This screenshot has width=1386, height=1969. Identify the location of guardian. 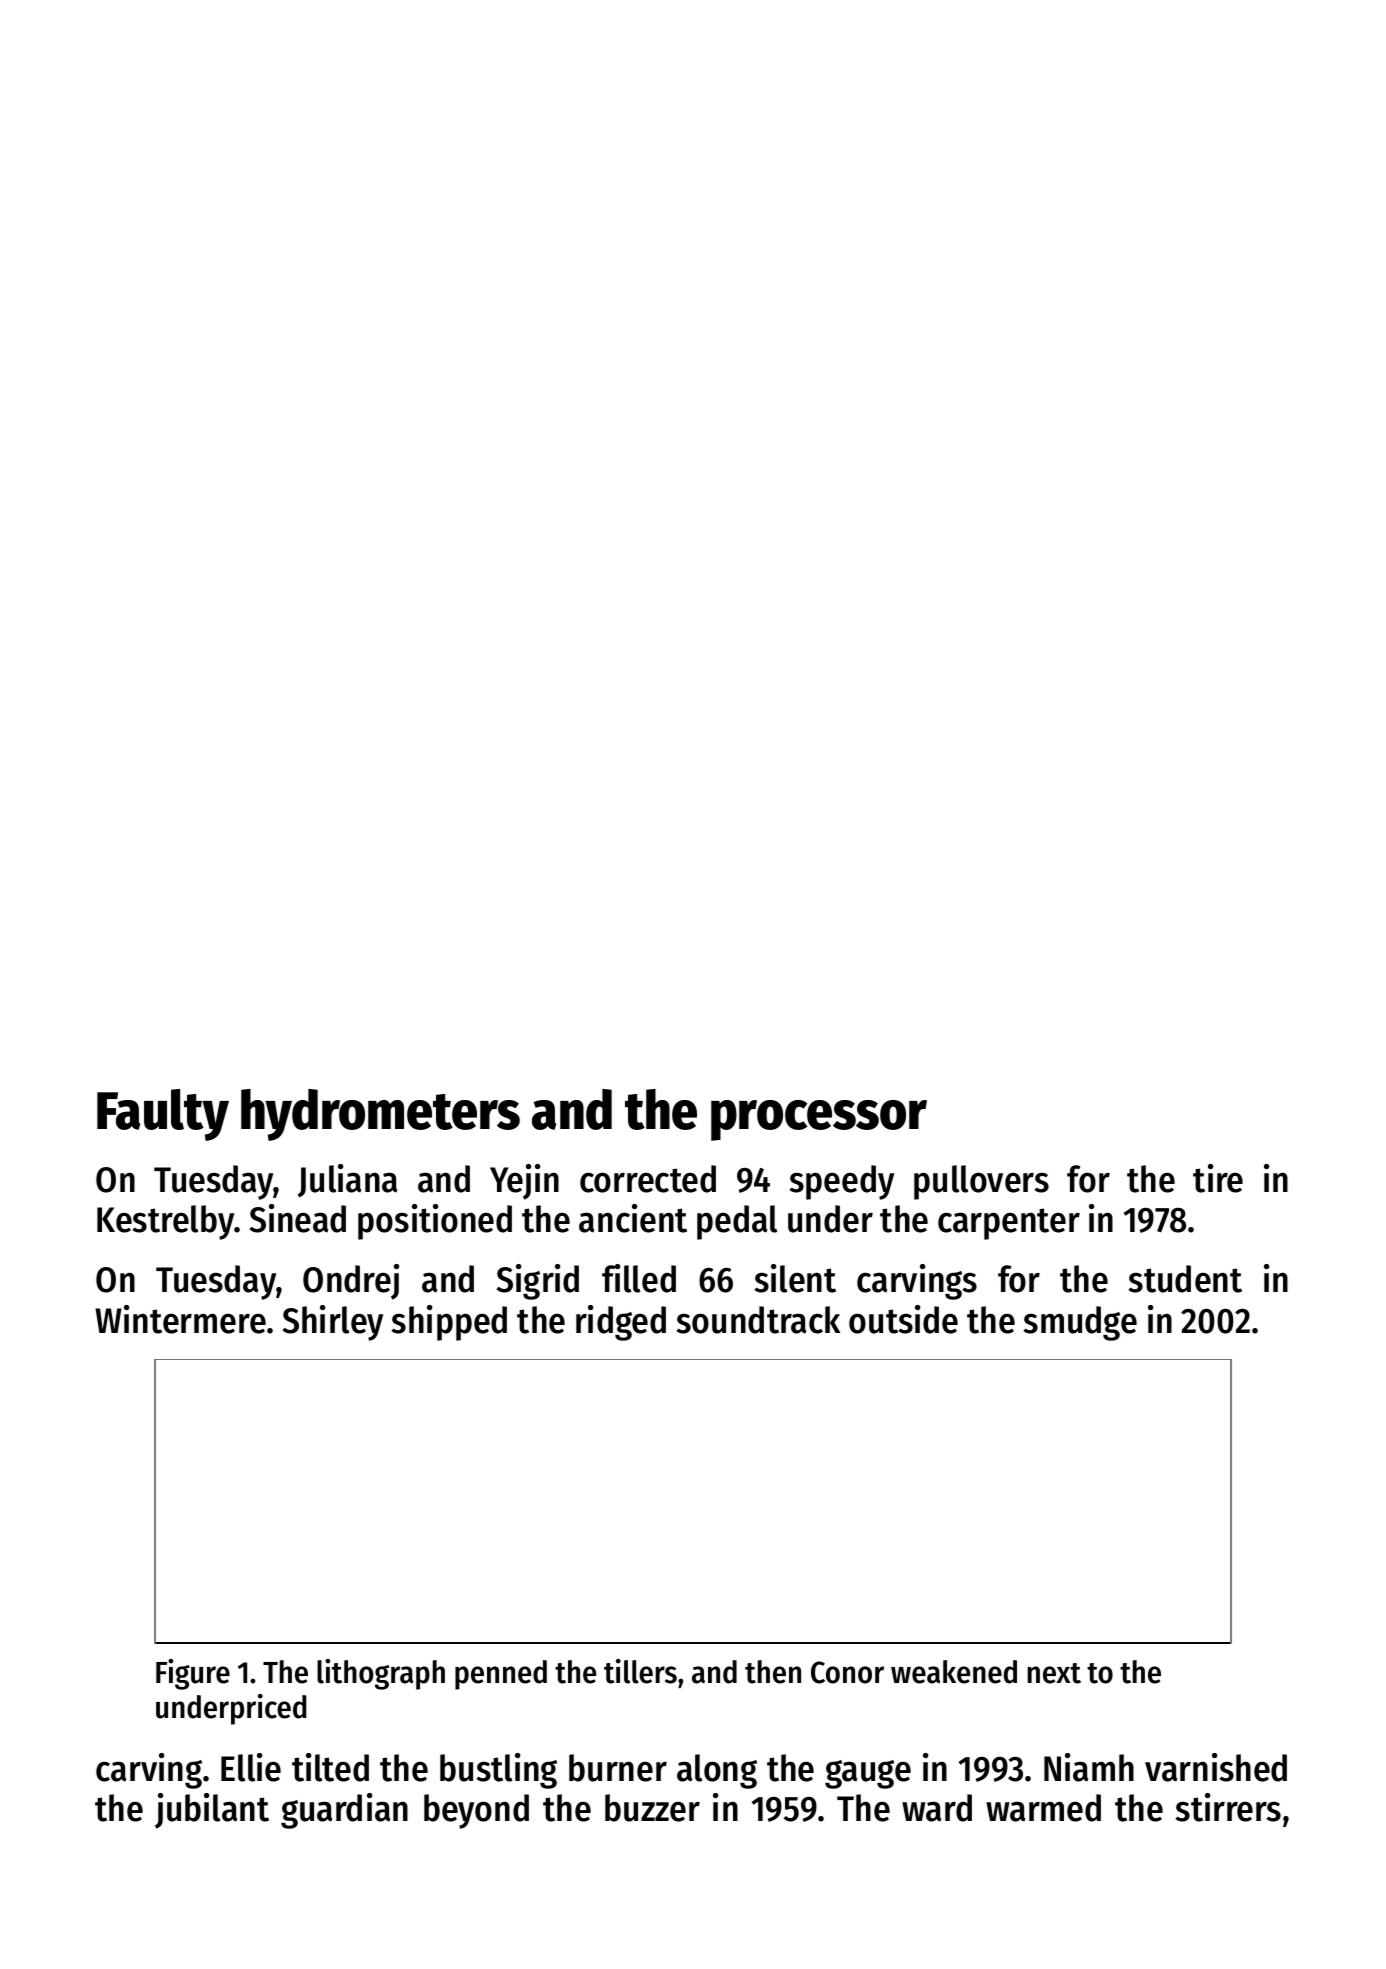
(344, 1811).
